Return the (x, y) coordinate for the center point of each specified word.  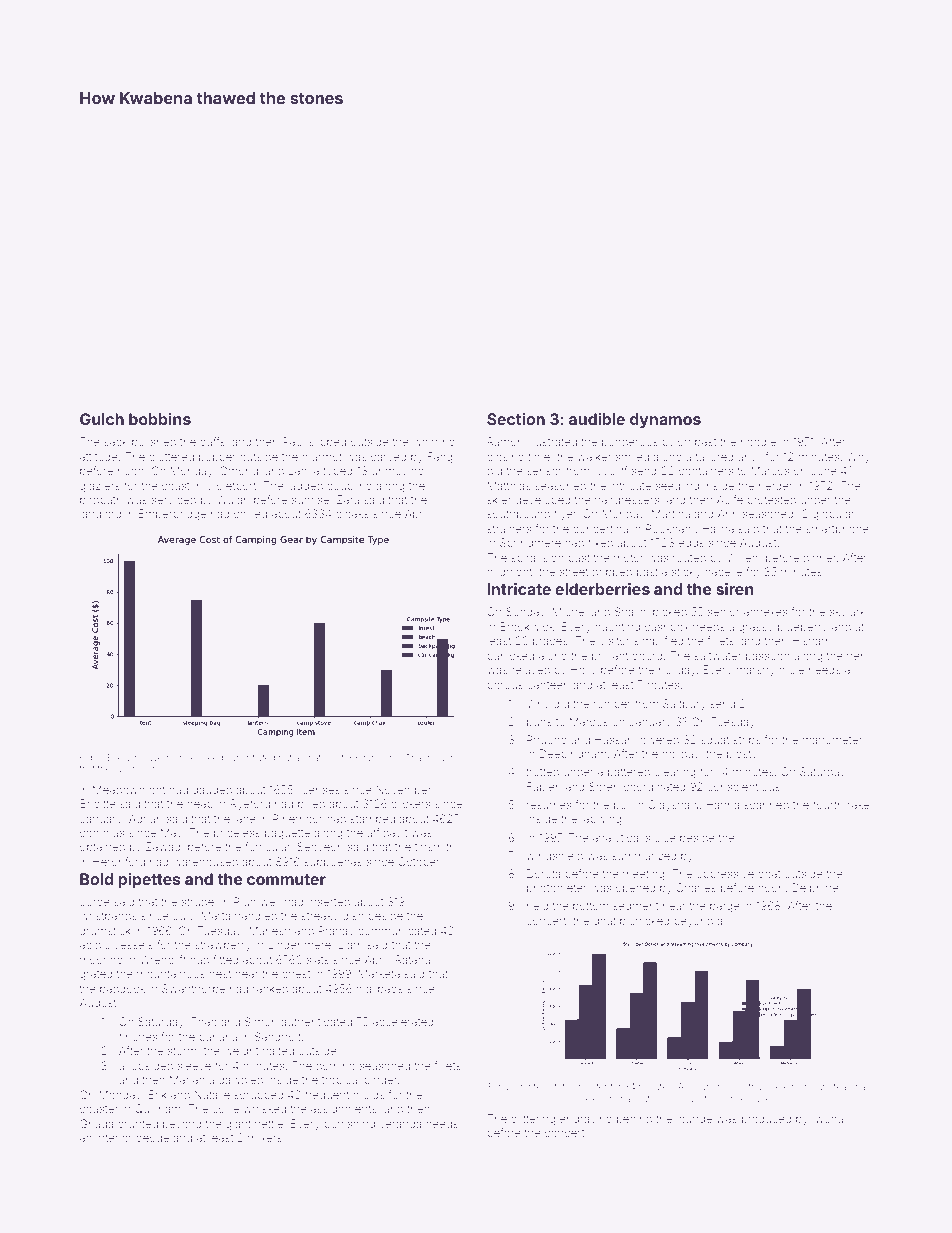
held (538, 906)
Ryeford (250, 805)
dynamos (665, 421)
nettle (269, 1124)
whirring (434, 443)
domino (335, 1065)
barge (725, 907)
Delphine (815, 888)
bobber (217, 457)
